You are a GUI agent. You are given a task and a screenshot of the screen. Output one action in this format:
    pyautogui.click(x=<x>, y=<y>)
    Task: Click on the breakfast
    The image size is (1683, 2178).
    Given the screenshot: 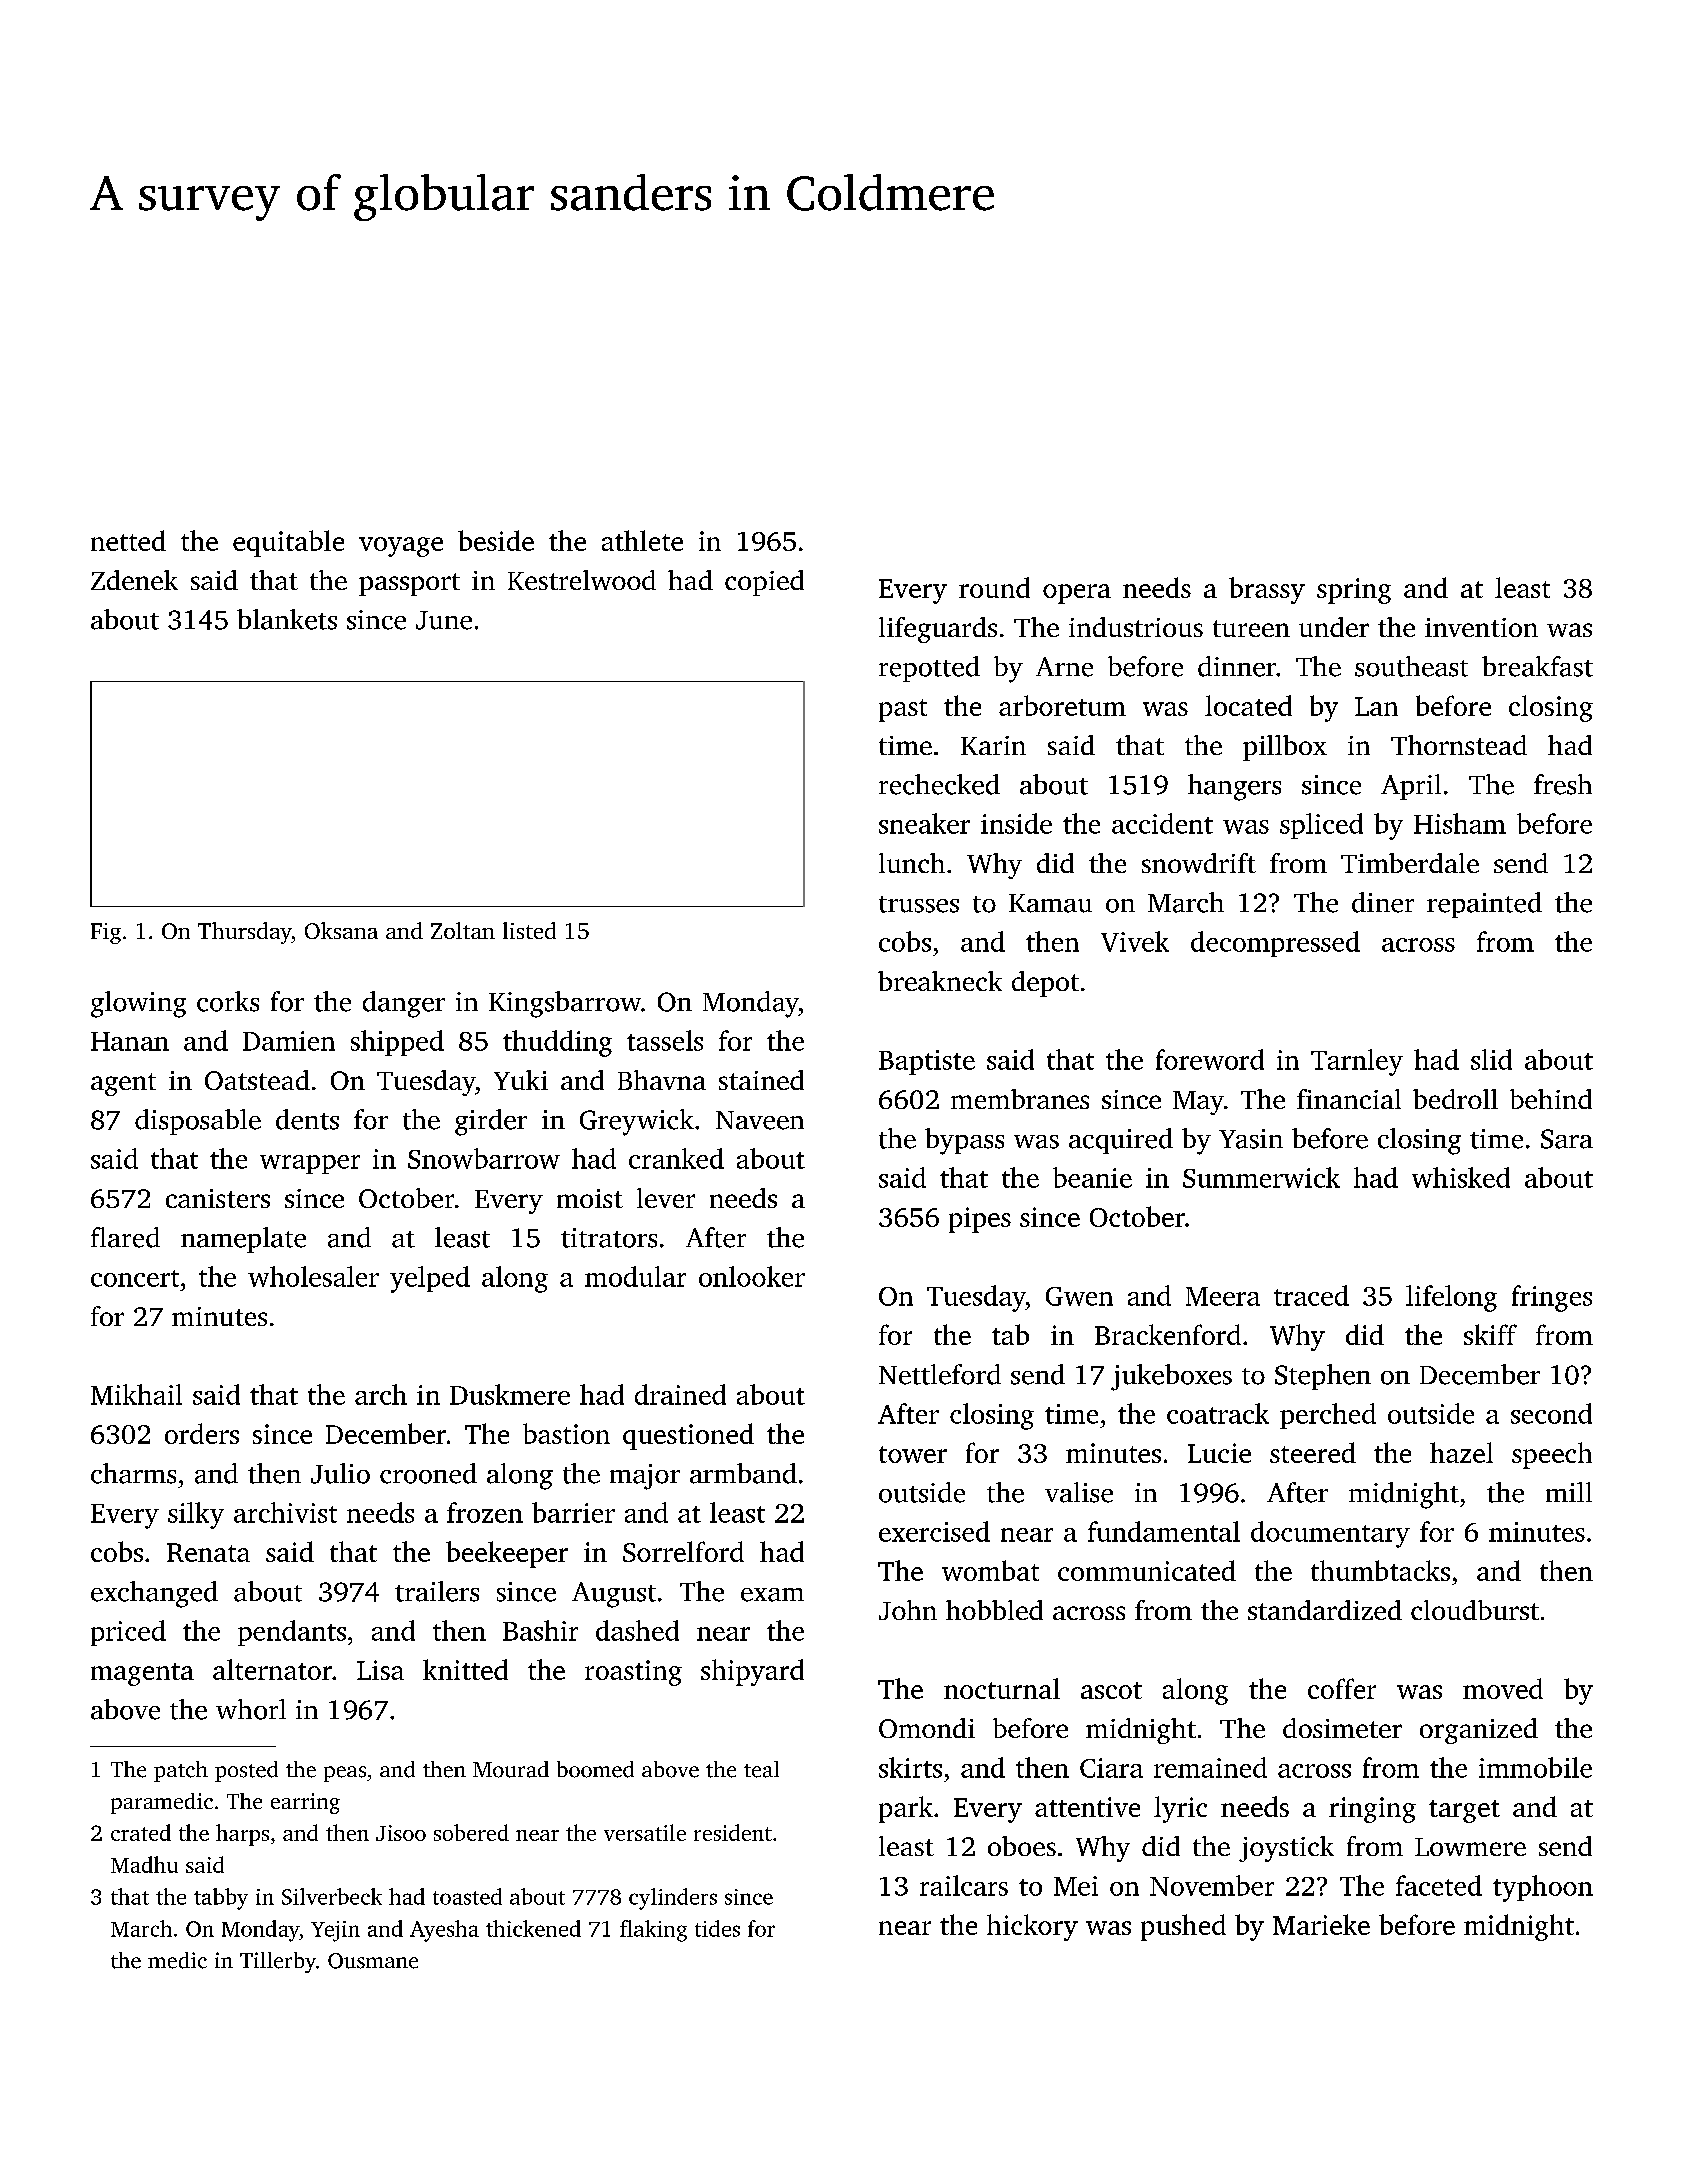 What is the action you would take?
    pyautogui.click(x=1537, y=666)
